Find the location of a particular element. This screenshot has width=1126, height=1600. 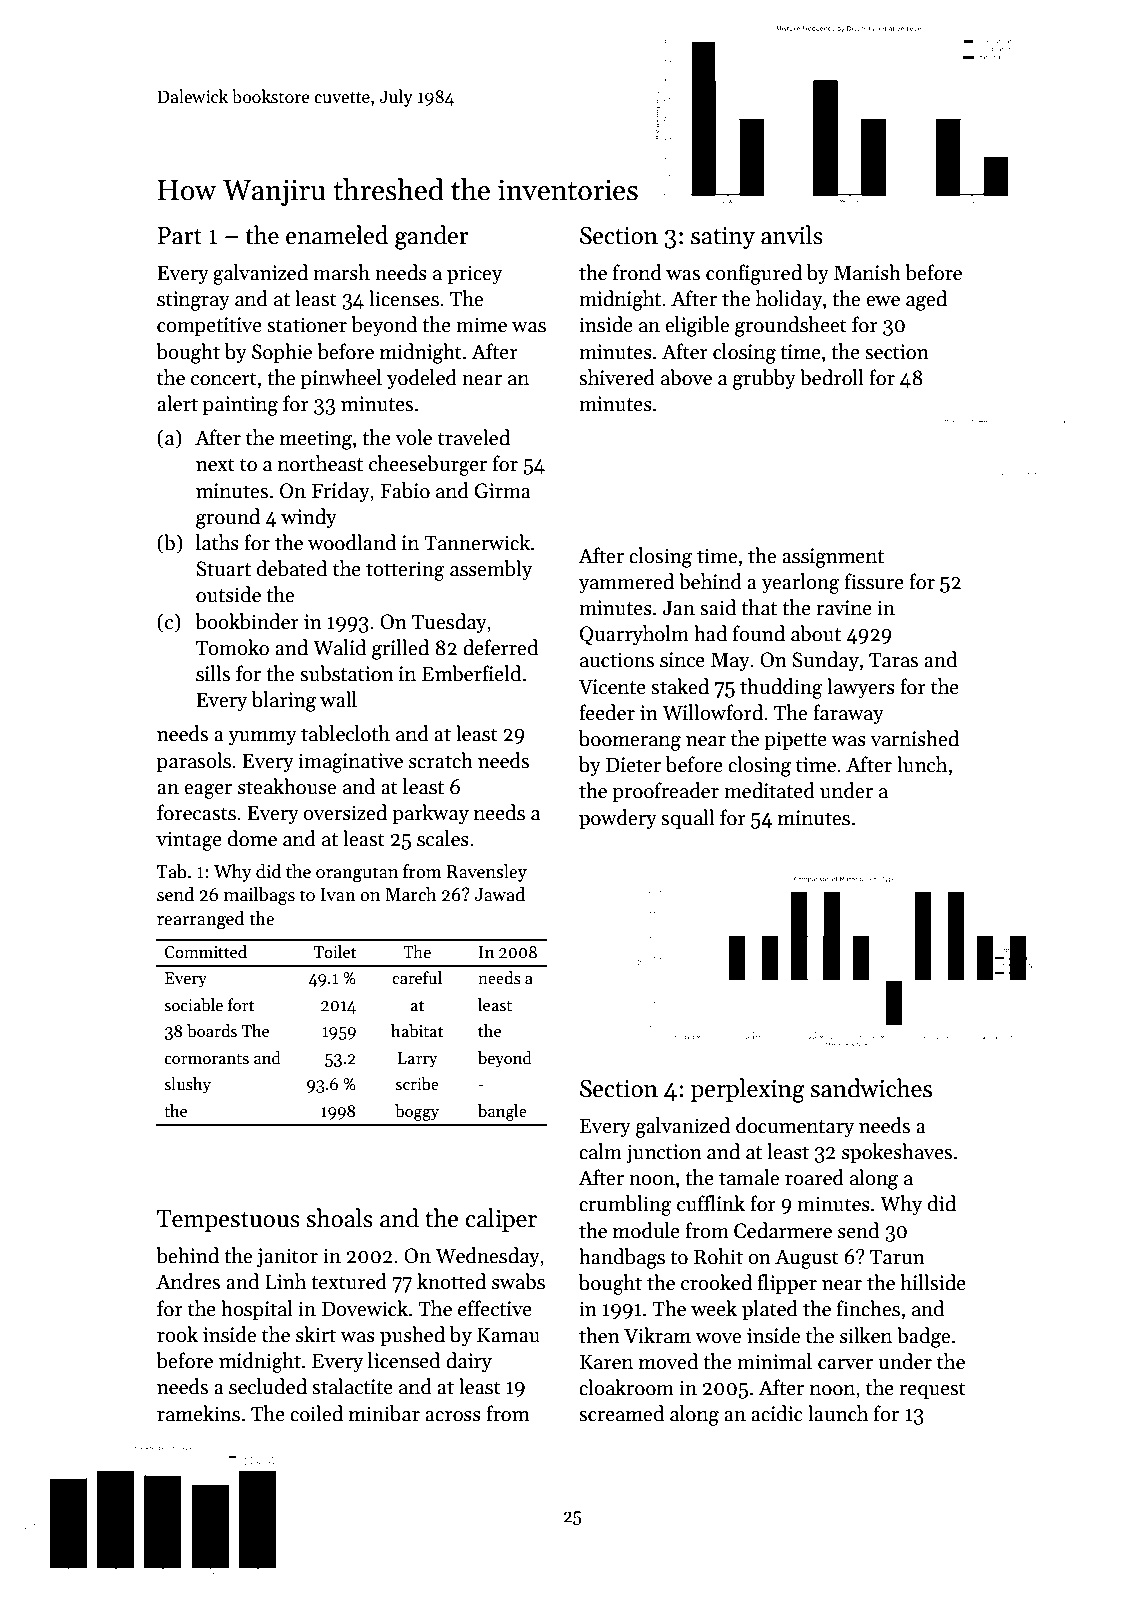

sandwiches is located at coordinates (871, 1088).
